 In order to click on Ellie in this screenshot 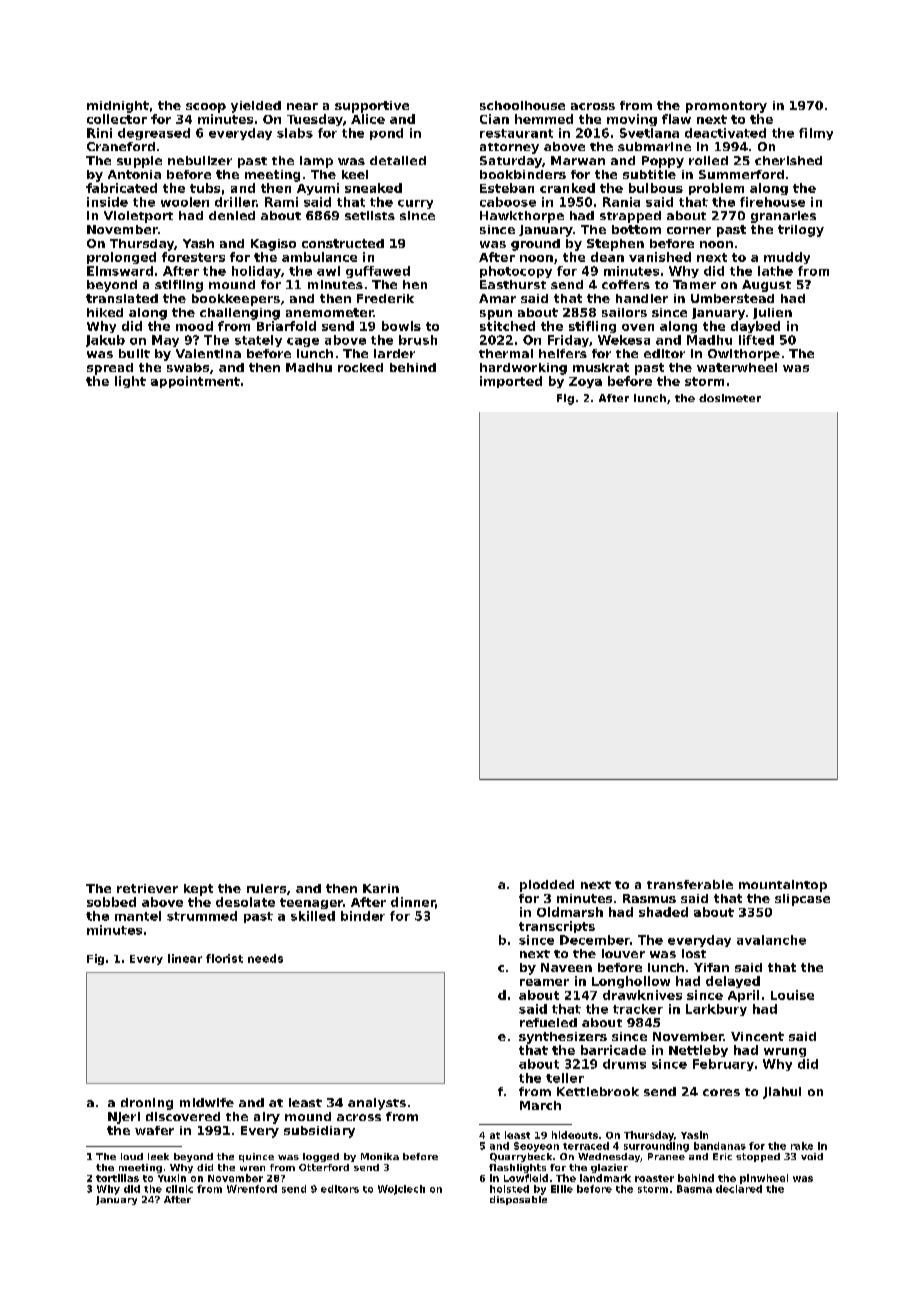, I will do `click(562, 1189)`.
